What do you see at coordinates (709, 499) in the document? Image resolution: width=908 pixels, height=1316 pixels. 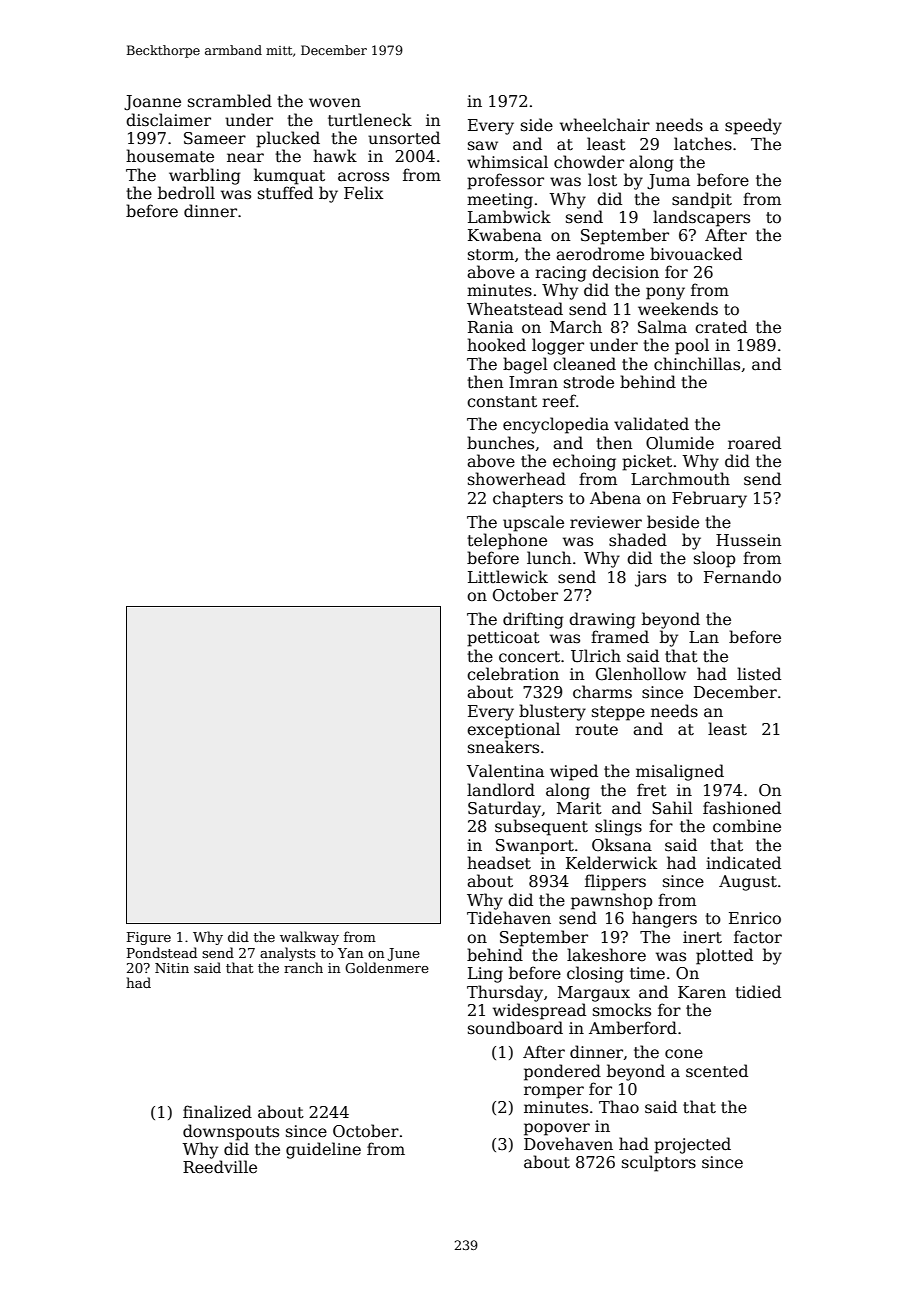 I see `February` at bounding box center [709, 499].
